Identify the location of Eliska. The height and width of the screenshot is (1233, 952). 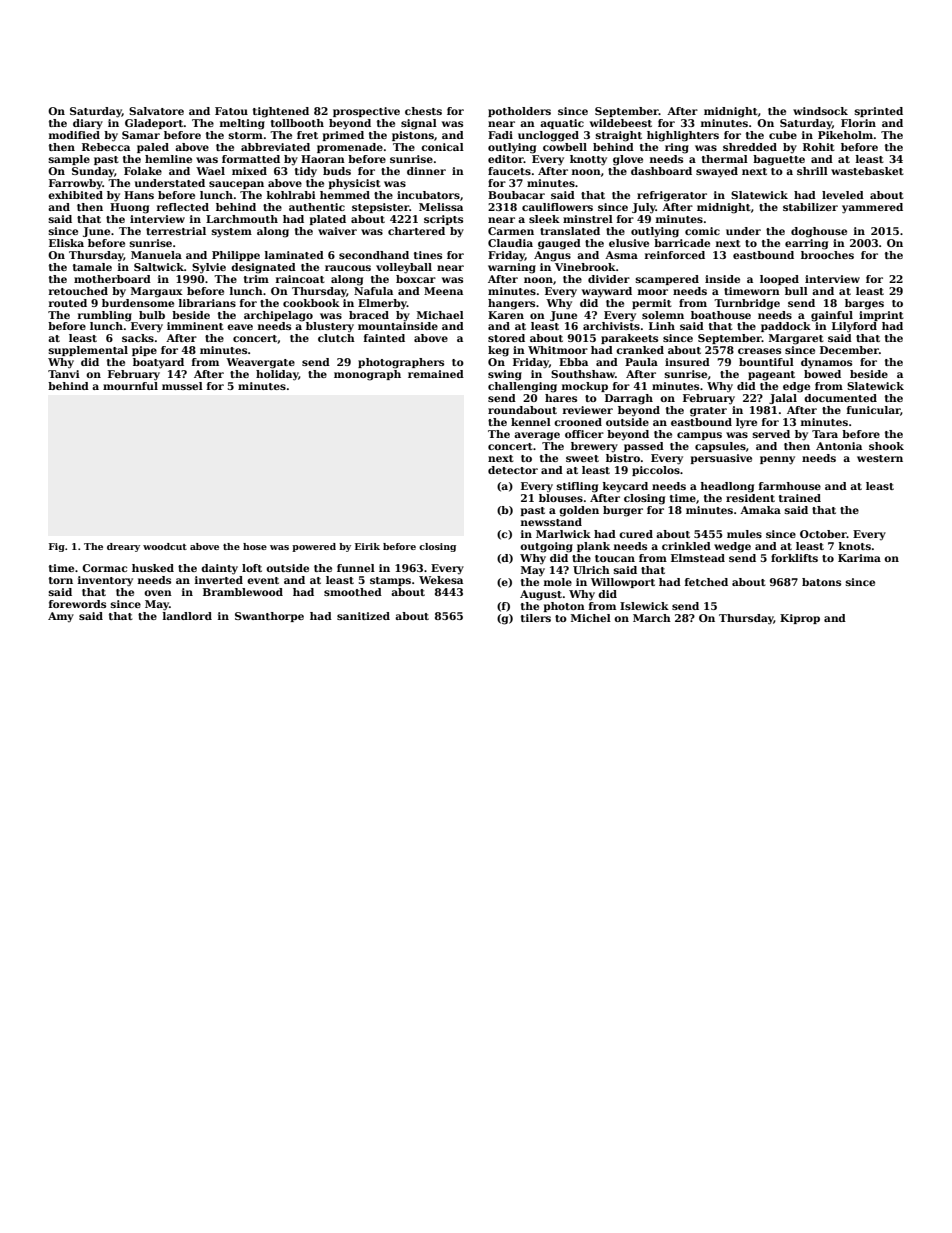
(66, 243).
